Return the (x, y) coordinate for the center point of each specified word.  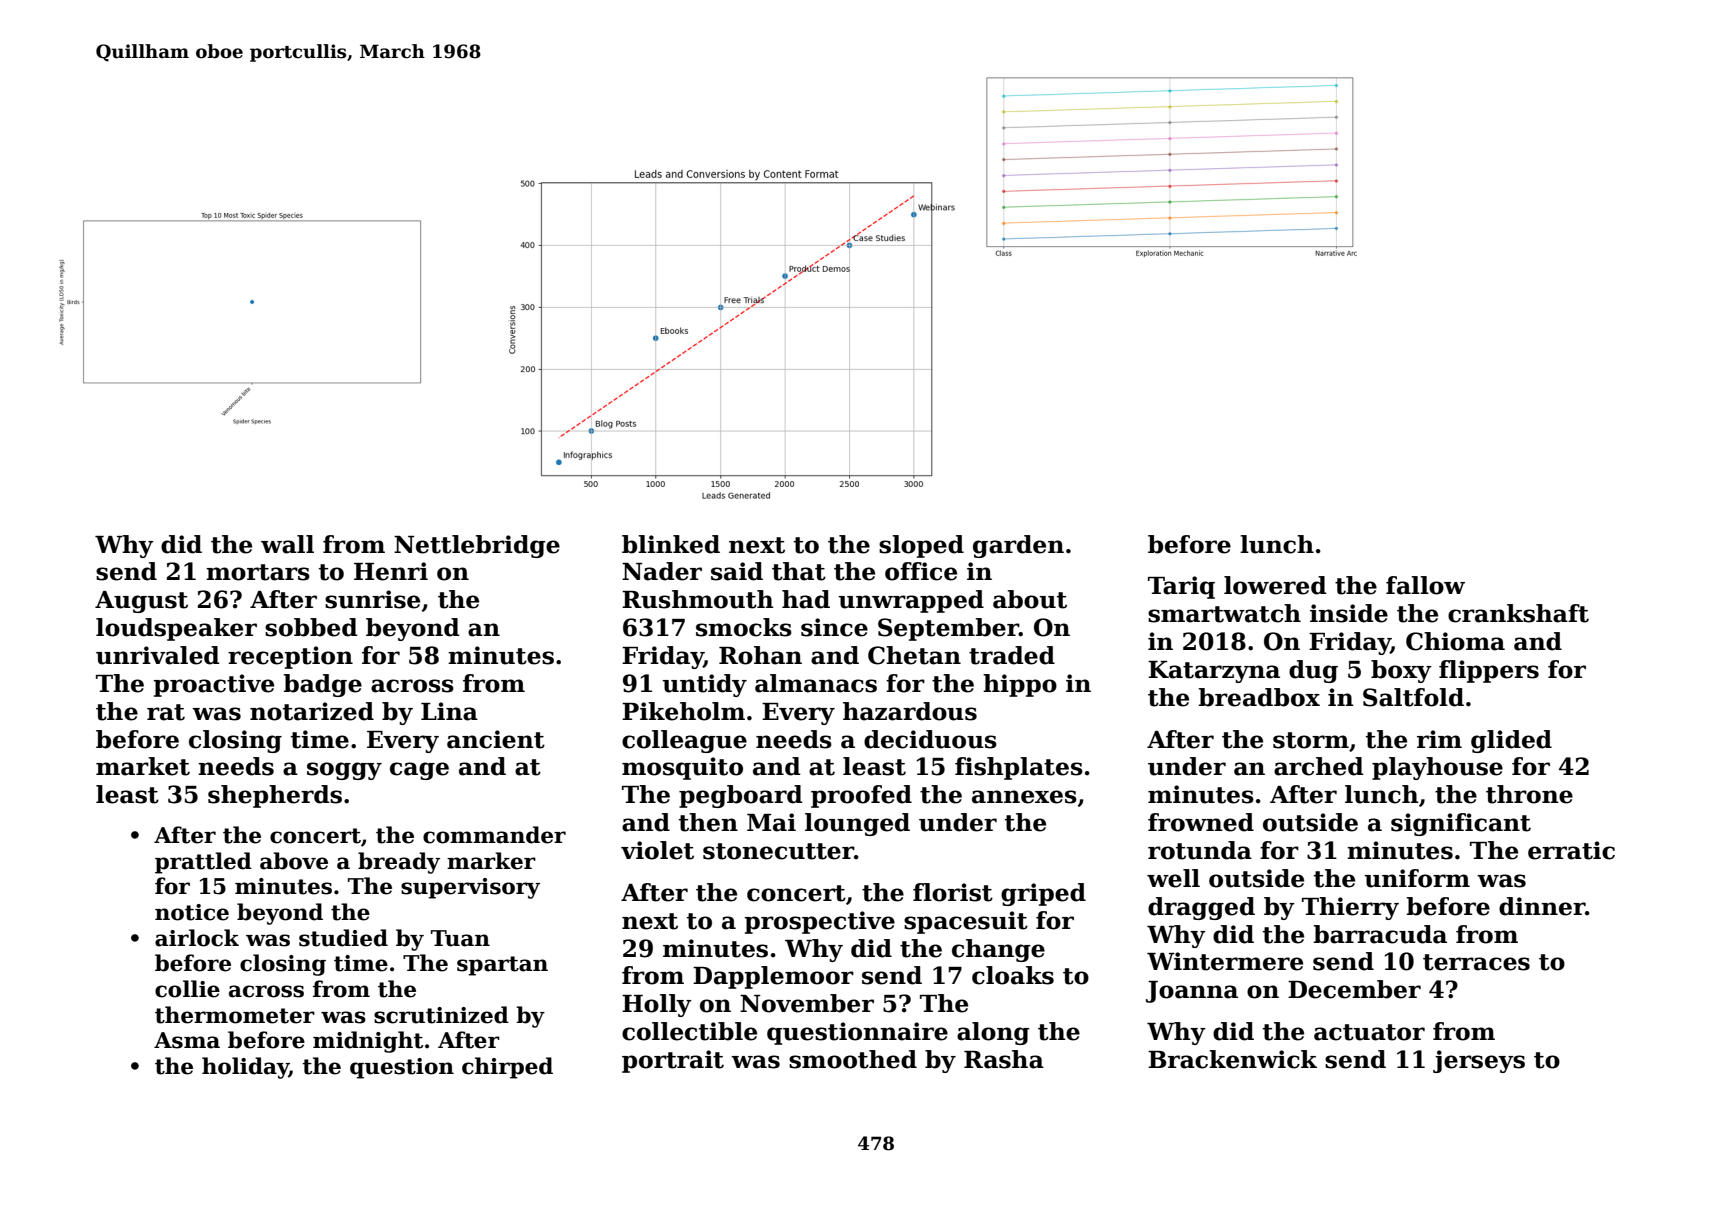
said (737, 571)
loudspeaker (176, 629)
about (1030, 599)
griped (1043, 894)
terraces (1476, 962)
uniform (1417, 878)
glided (1511, 741)
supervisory (470, 888)
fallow (1425, 585)
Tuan (460, 938)
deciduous (930, 739)
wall (287, 544)
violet (657, 850)
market (143, 766)
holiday (245, 1068)
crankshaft (1518, 613)
